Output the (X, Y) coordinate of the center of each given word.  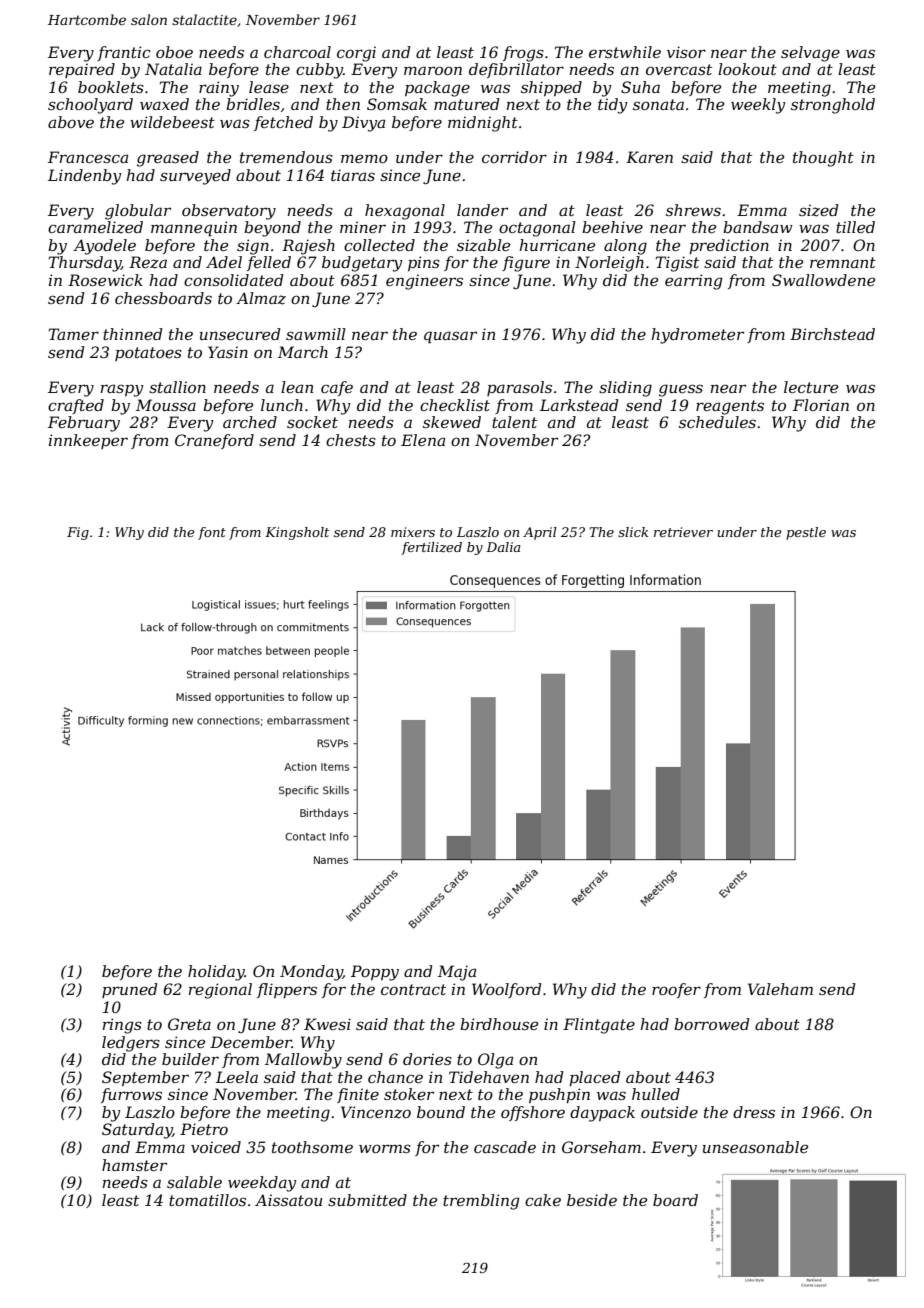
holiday (216, 973)
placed (594, 1078)
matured (466, 104)
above (71, 122)
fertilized (431, 548)
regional (220, 991)
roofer (676, 990)
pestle (806, 533)
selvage (810, 54)
